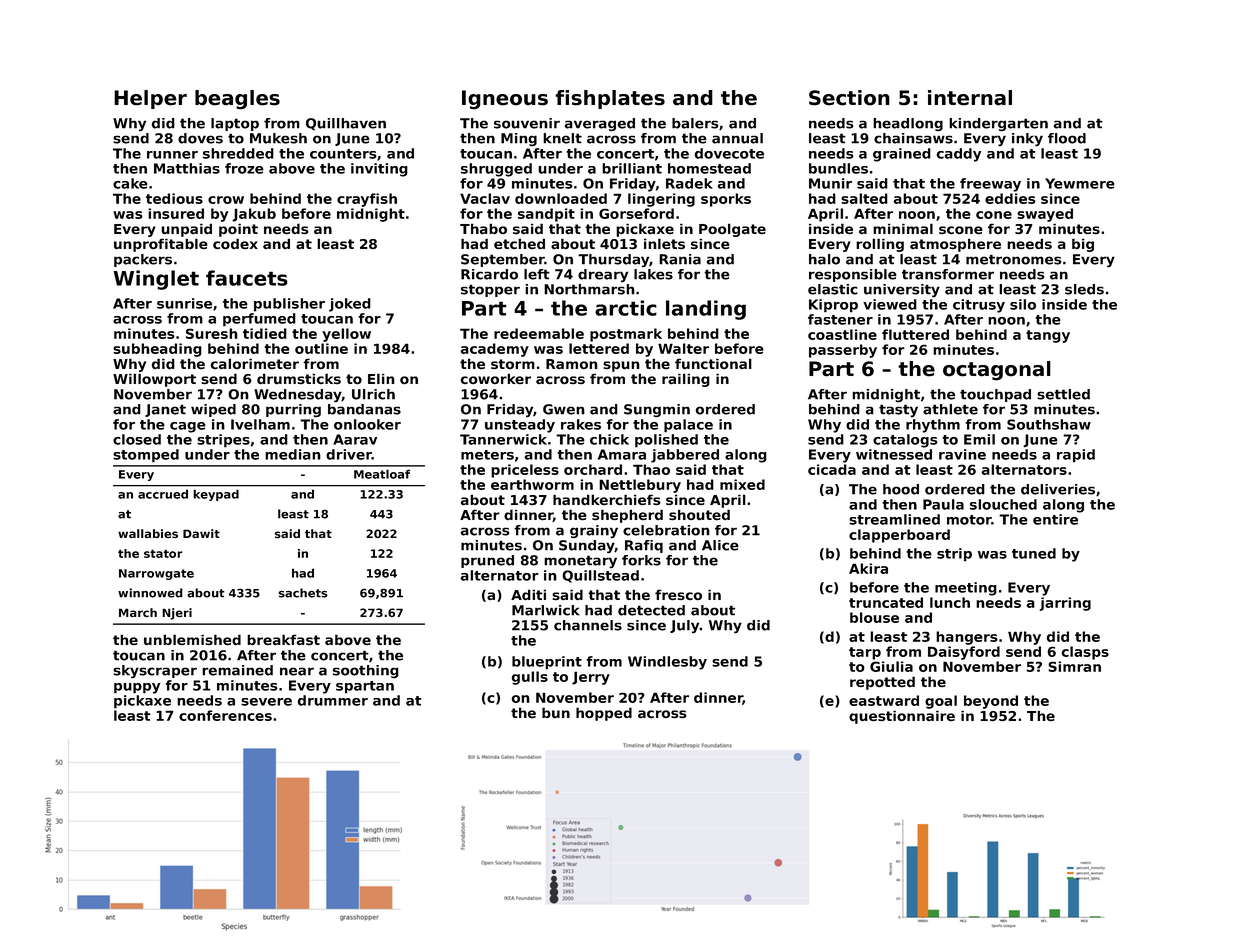  What do you see at coordinates (333, 700) in the screenshot?
I see `drummer` at bounding box center [333, 700].
